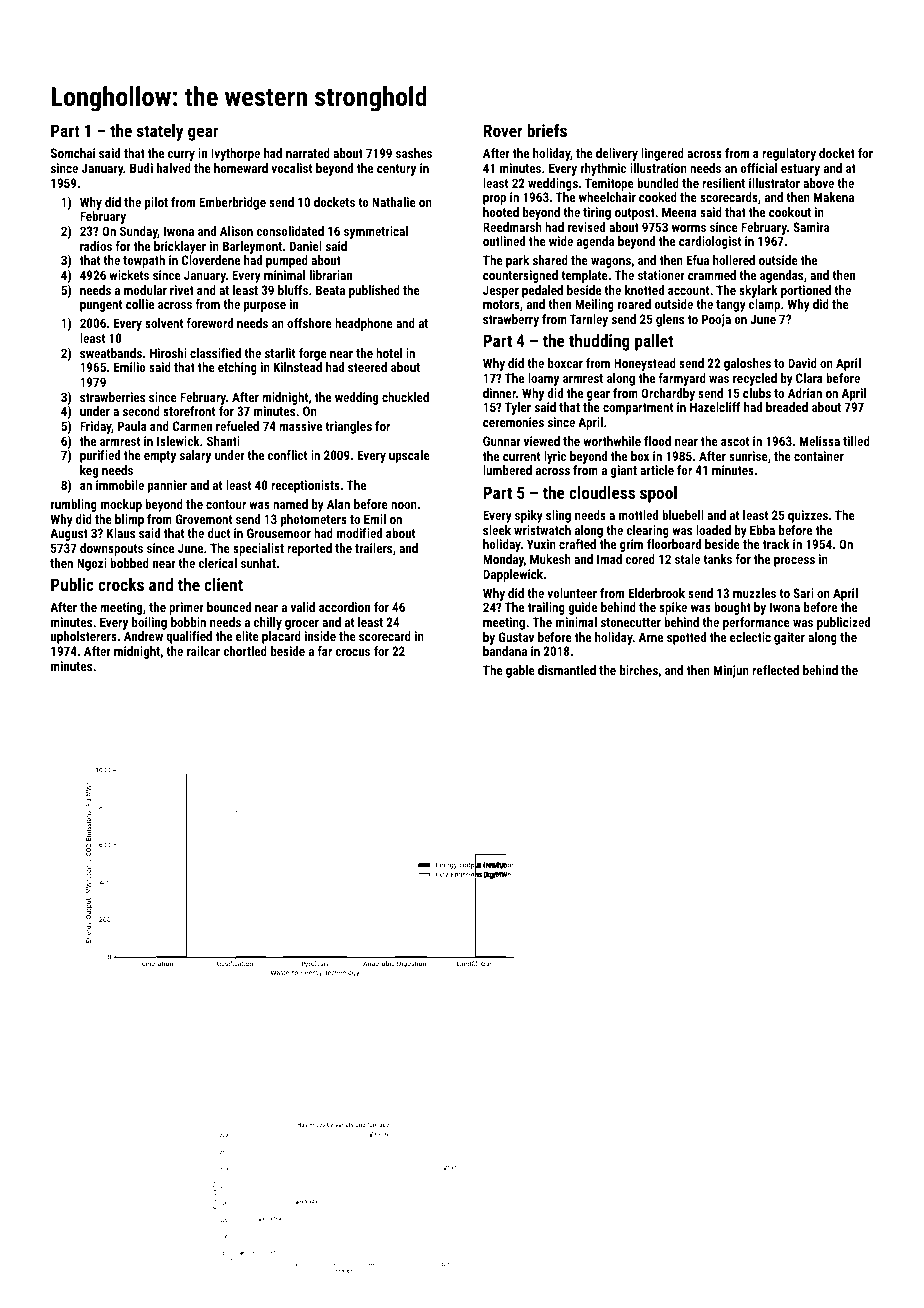  What do you see at coordinates (149, 623) in the screenshot?
I see `boiling` at bounding box center [149, 623].
